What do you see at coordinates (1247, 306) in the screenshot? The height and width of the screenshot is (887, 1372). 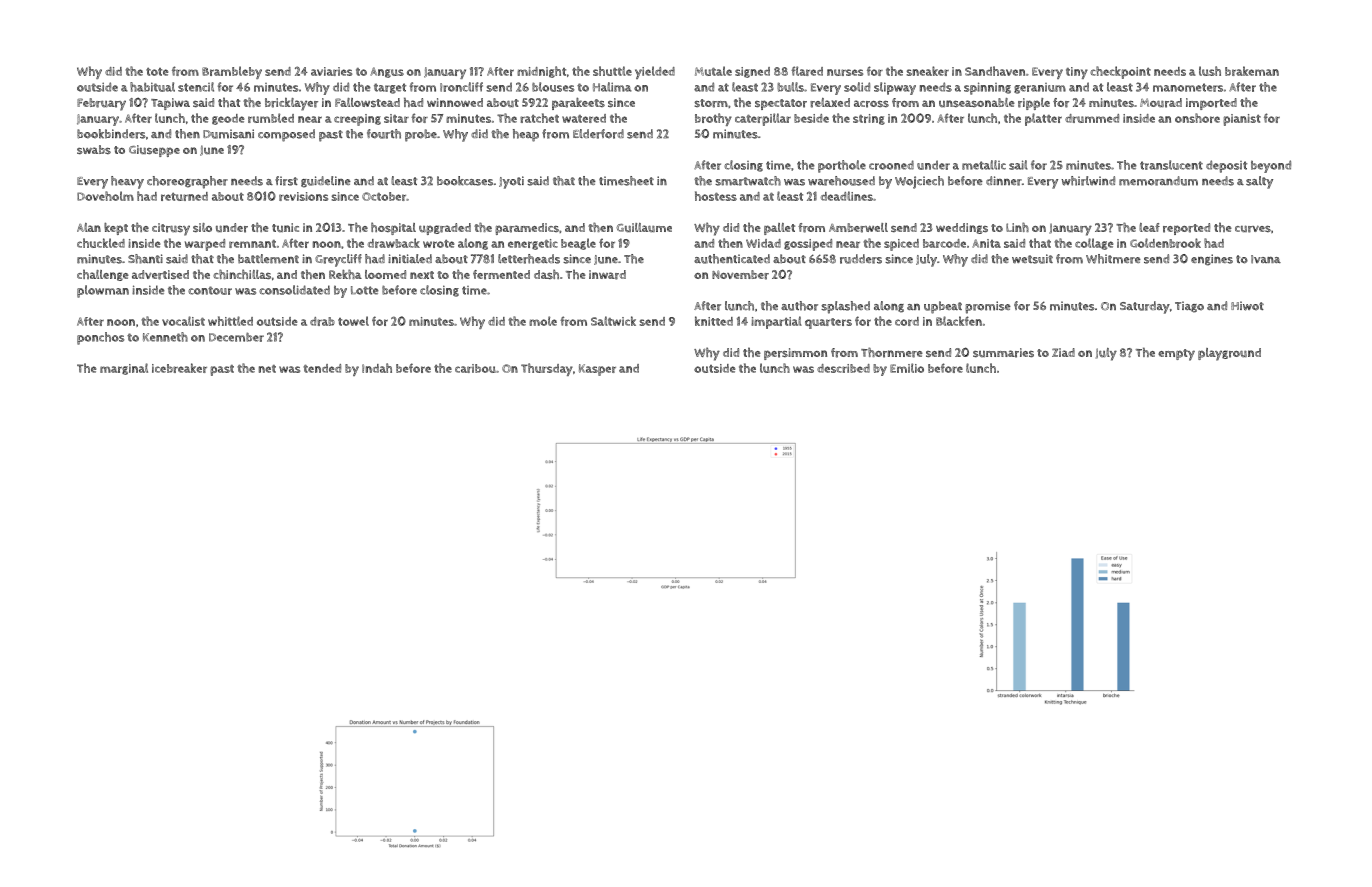 I see `Hiwot` at bounding box center [1247, 306].
